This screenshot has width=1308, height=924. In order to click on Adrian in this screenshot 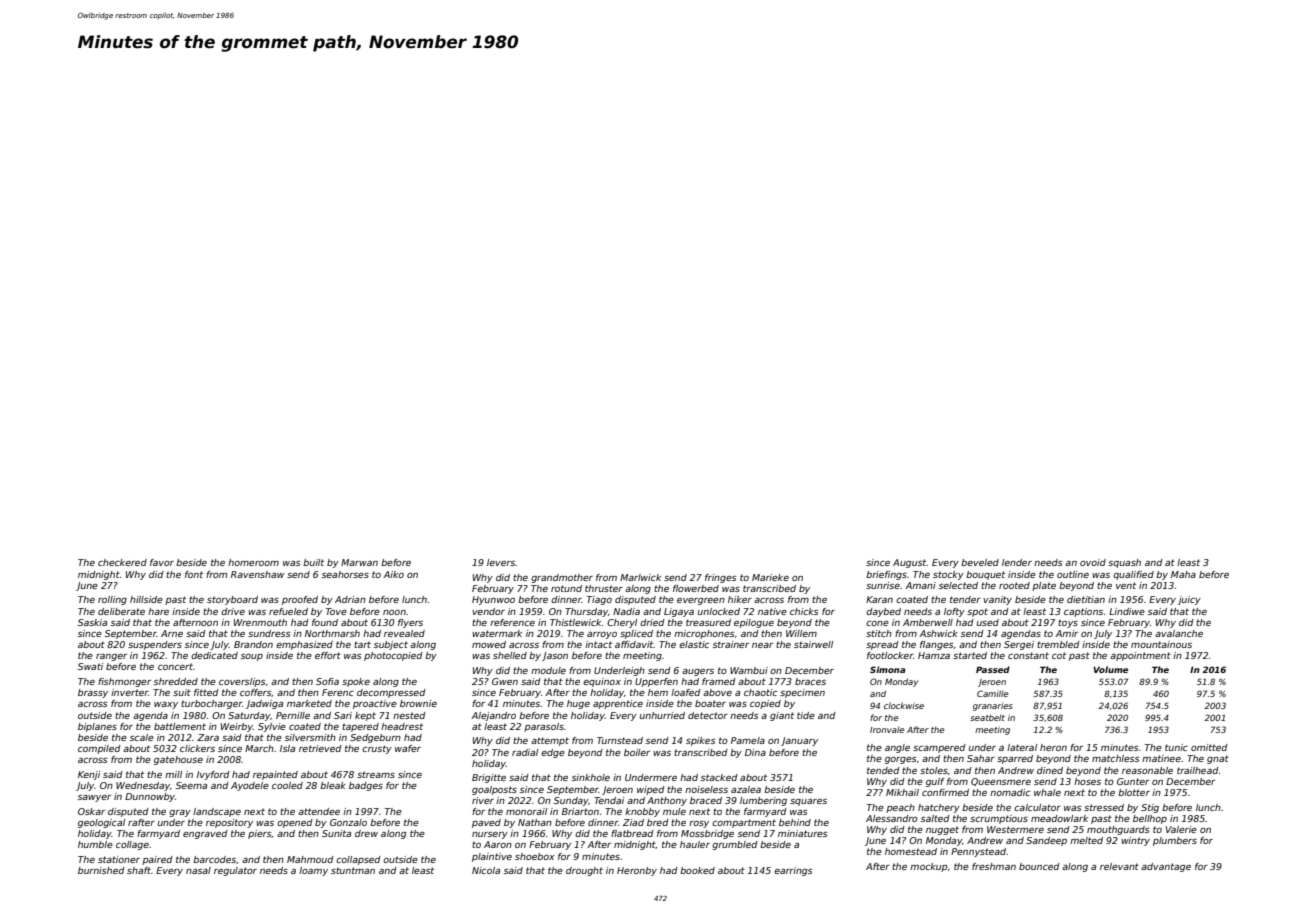, I will do `click(350, 599)`.
